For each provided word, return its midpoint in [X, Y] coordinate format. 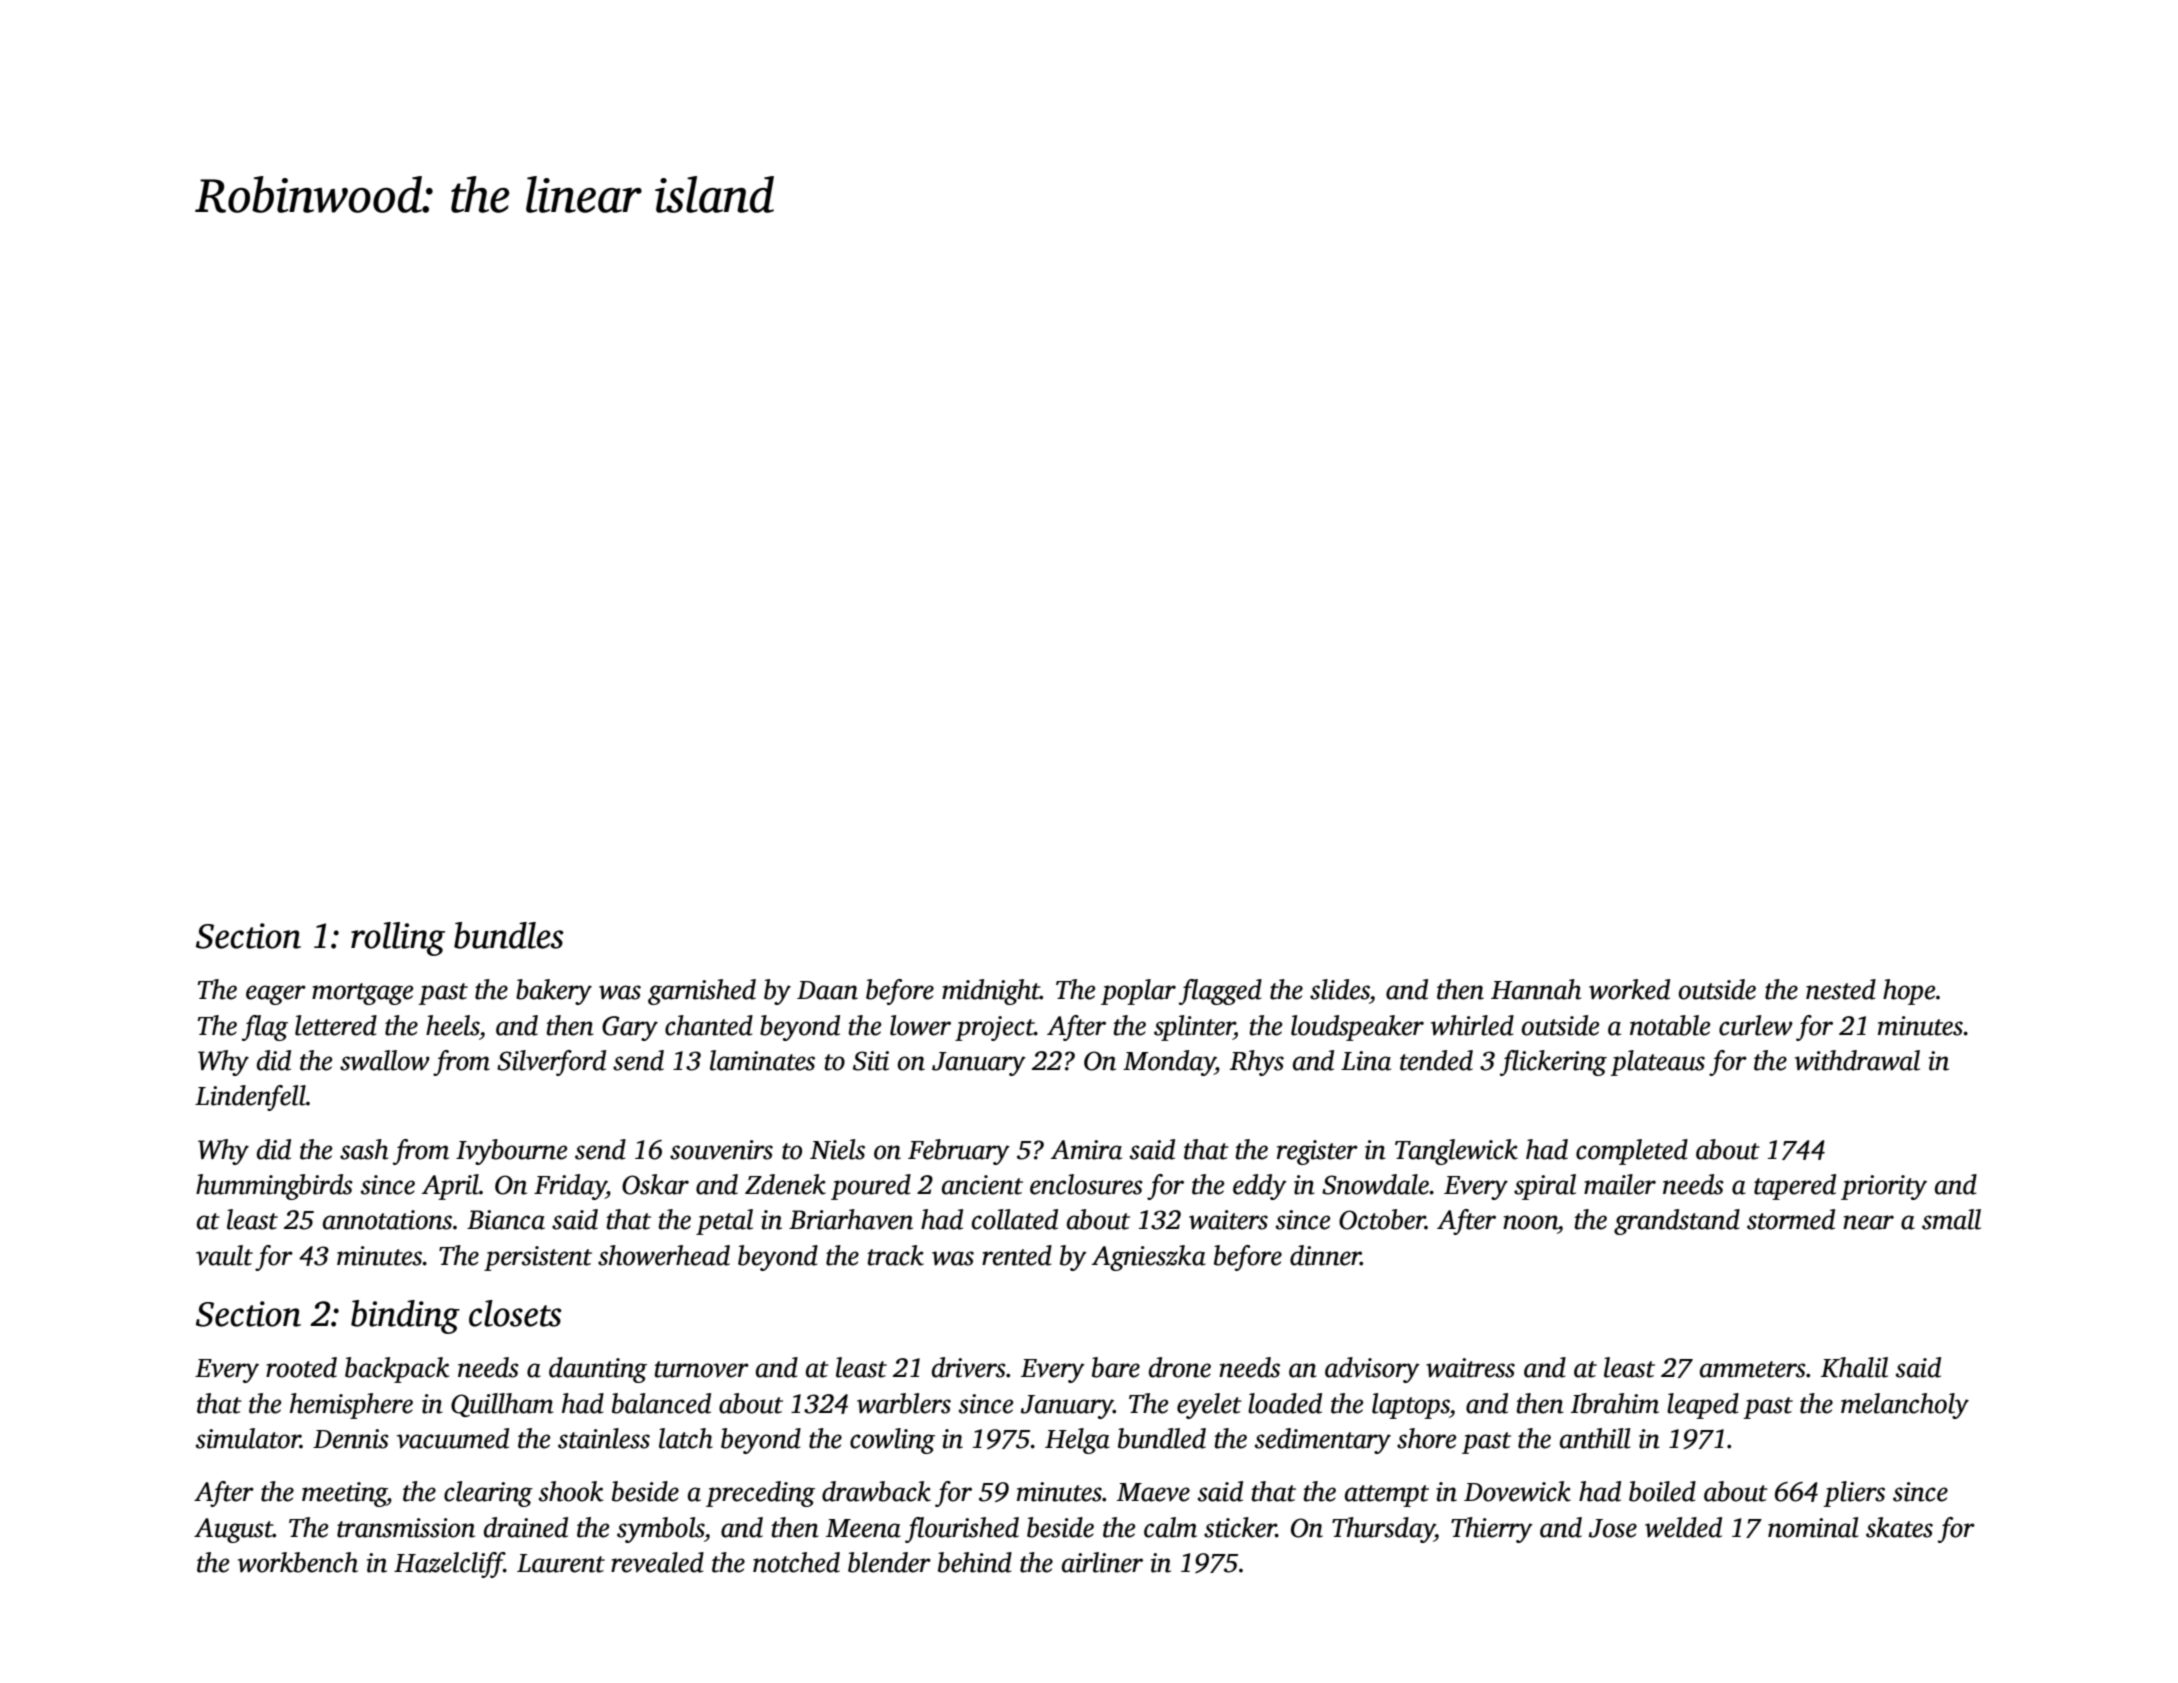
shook [571, 1491]
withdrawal [1857, 1060]
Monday [1169, 1063]
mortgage [363, 994]
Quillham [502, 1405]
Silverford [551, 1063]
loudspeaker [1357, 1028]
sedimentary [1323, 1441]
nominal [1813, 1527]
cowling [892, 1441]
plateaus [1657, 1063]
